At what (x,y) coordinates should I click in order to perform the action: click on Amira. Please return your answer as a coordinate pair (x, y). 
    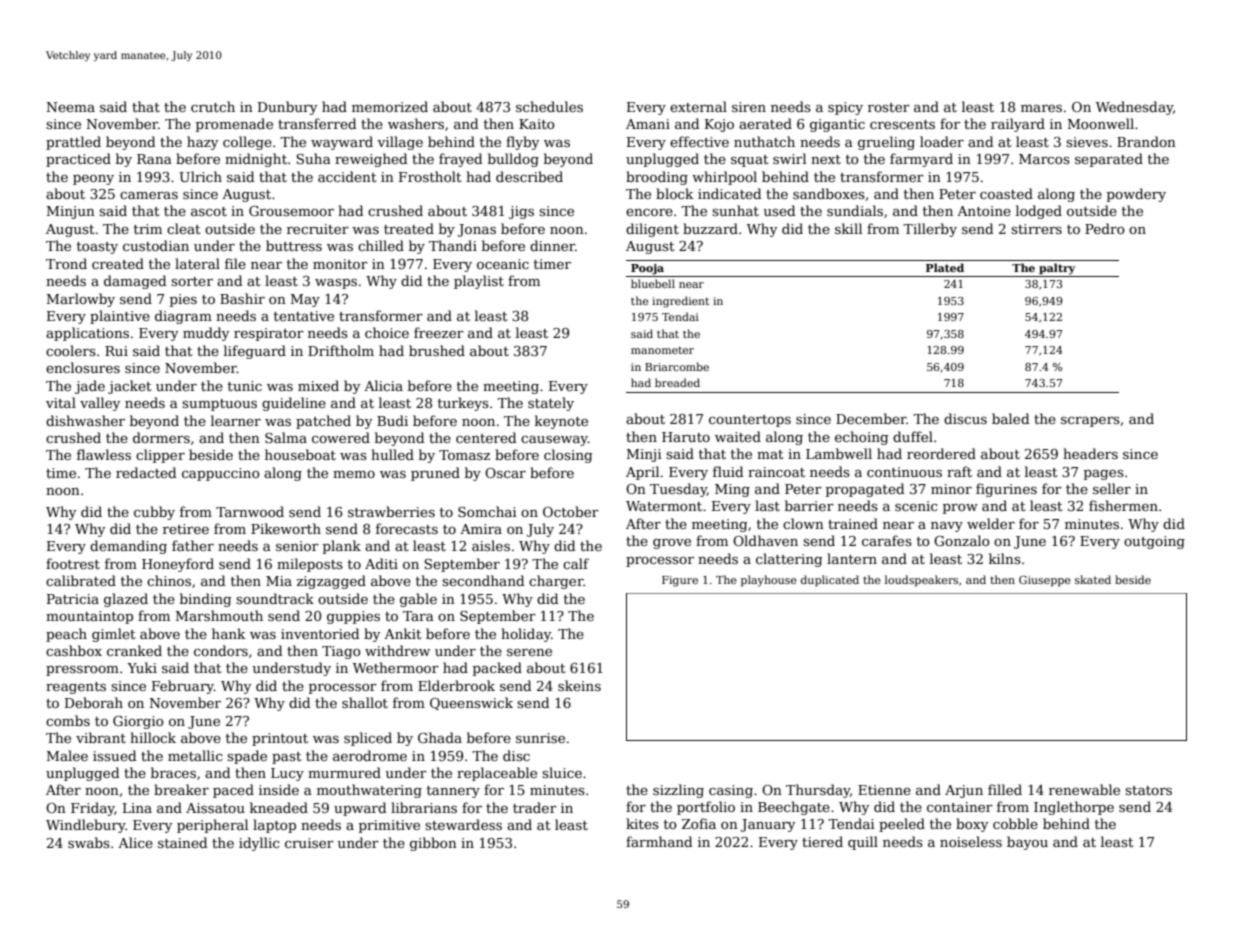
    Looking at the image, I should click on (481, 529).
